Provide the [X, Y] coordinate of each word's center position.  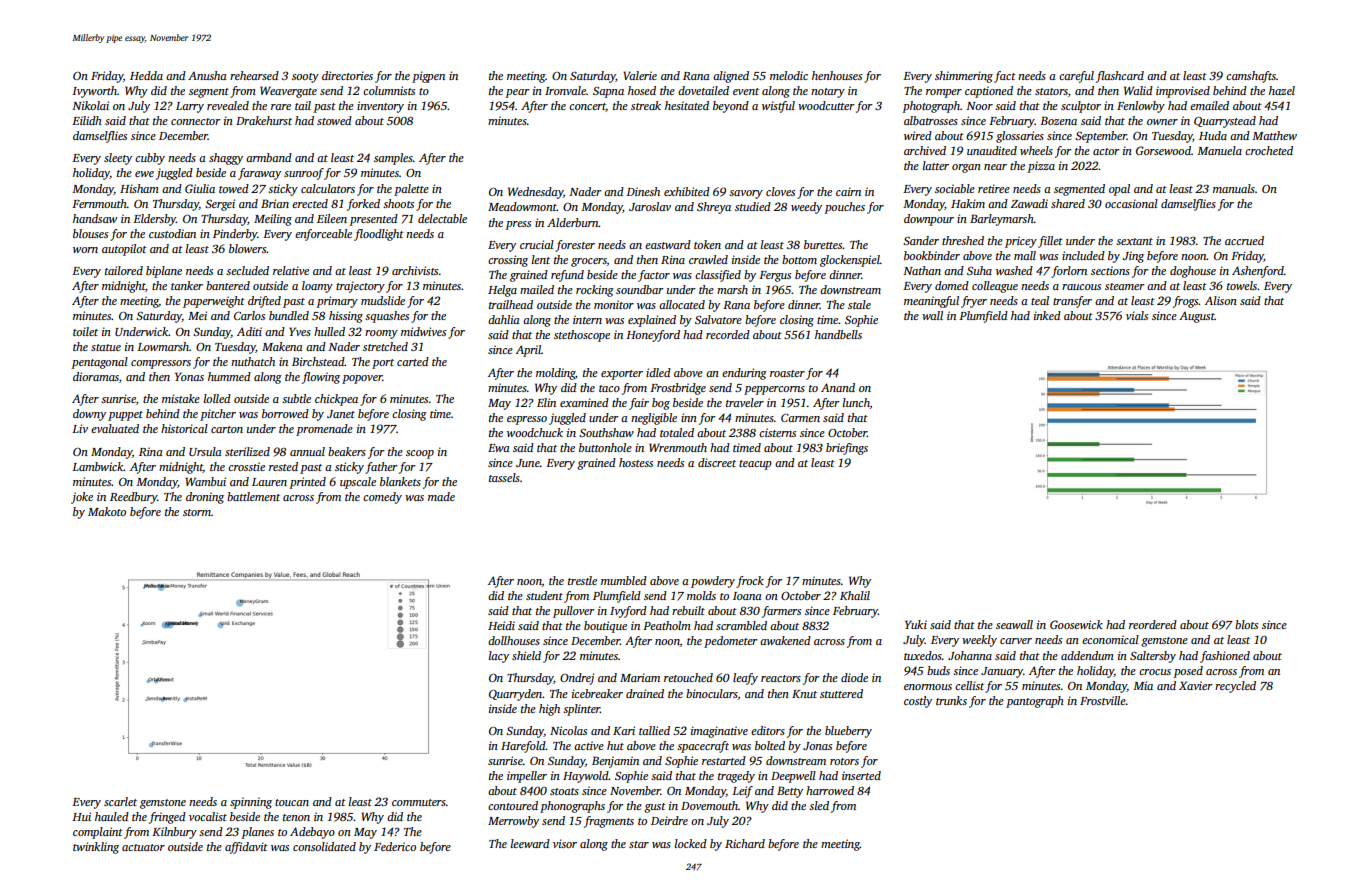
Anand [838, 387]
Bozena [1058, 120]
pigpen [428, 77]
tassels [504, 477]
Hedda [146, 75]
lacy [499, 657]
